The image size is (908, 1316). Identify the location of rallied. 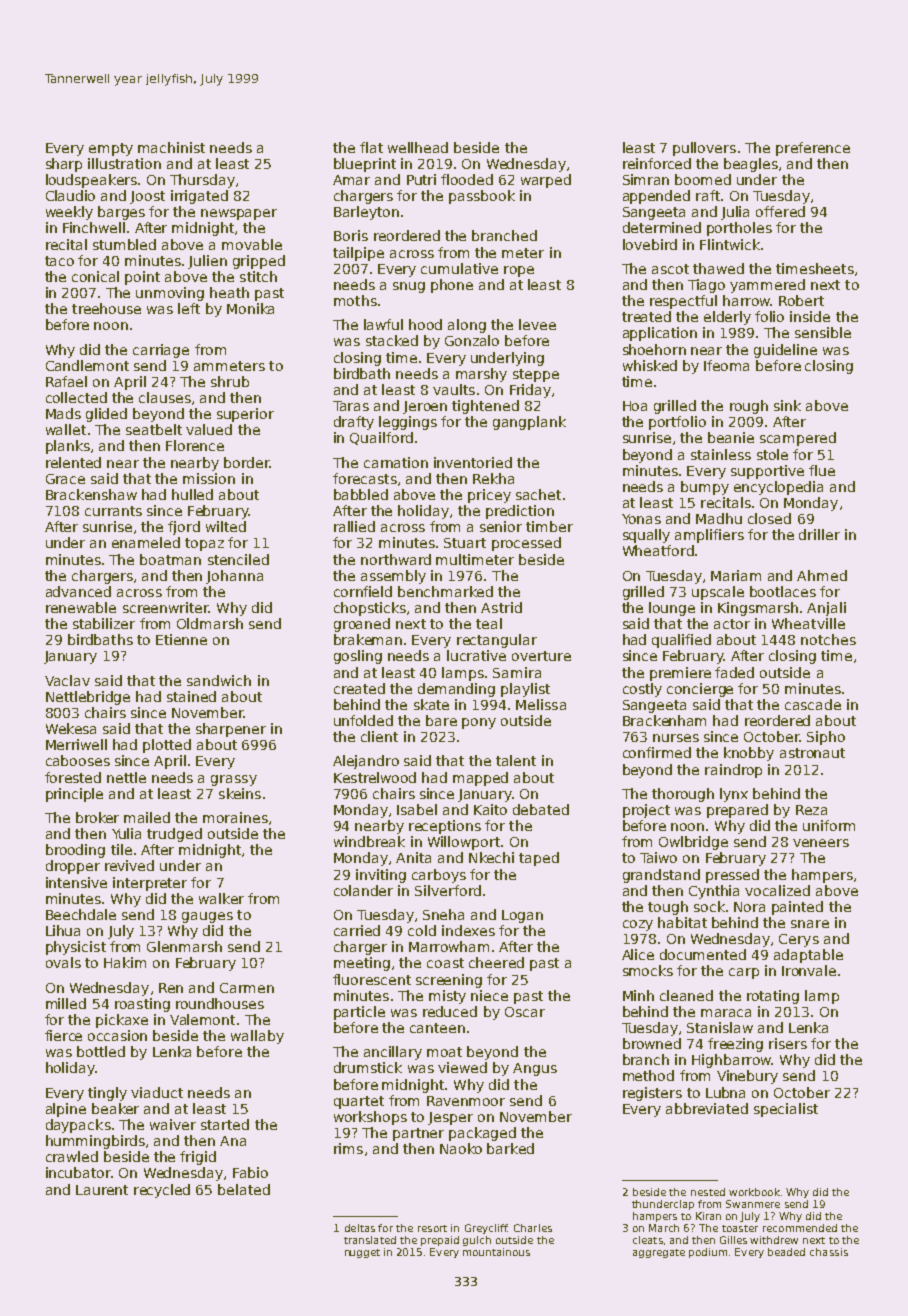
(354, 526).
